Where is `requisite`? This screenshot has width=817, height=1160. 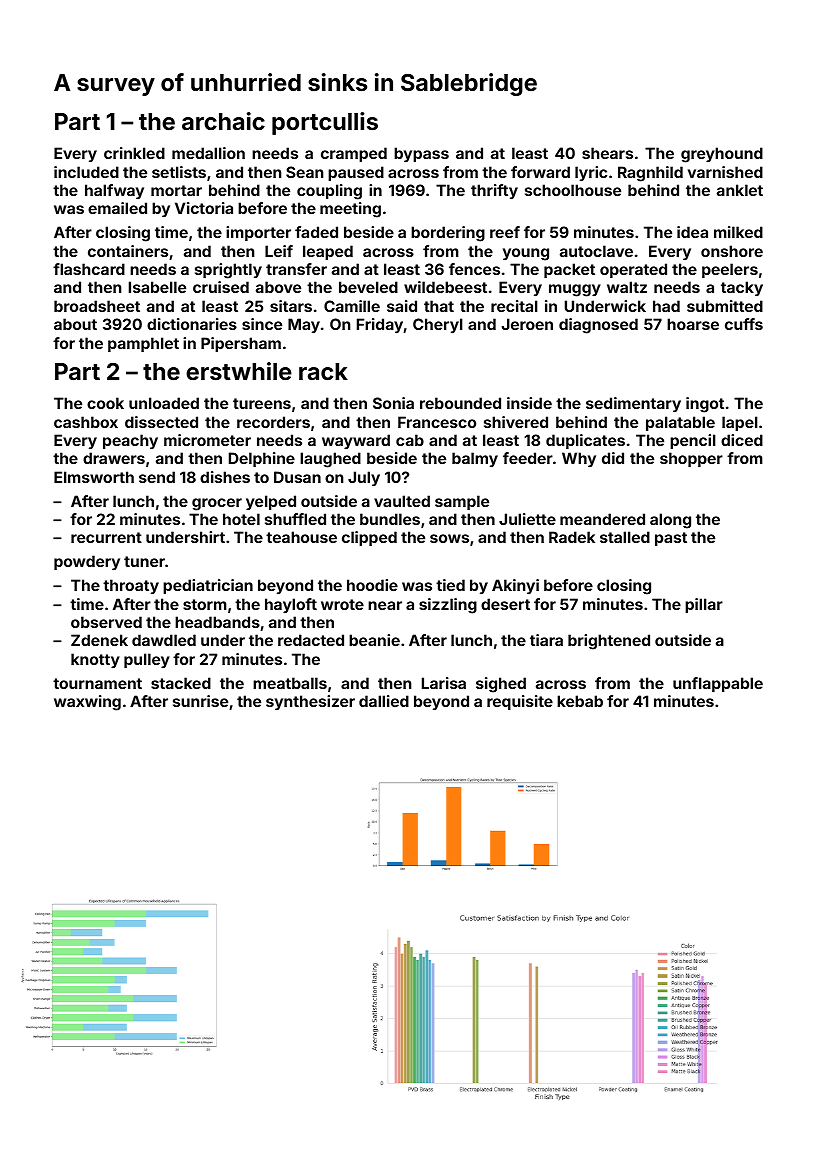 requisite is located at coordinates (520, 702).
